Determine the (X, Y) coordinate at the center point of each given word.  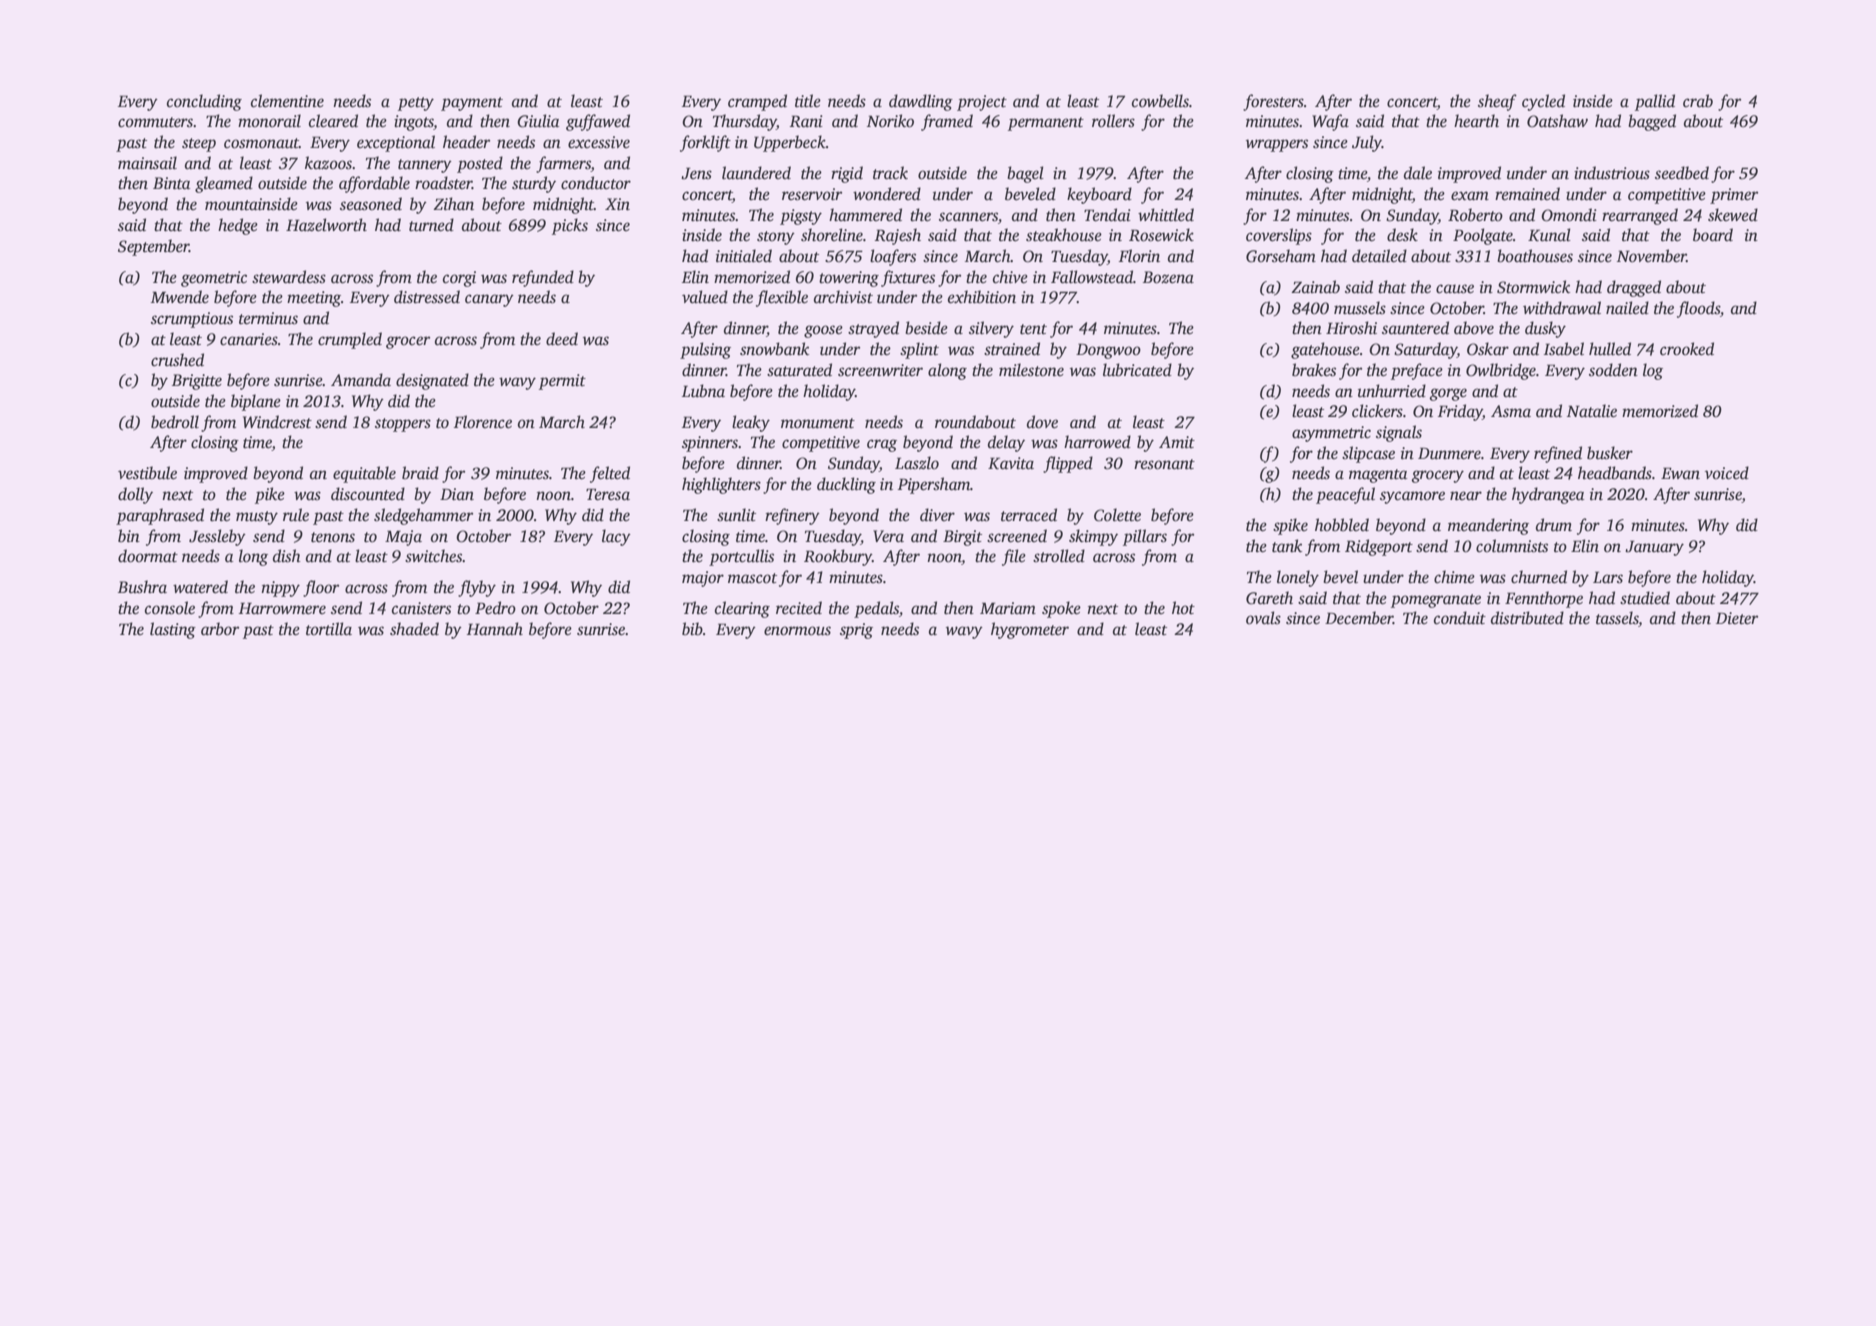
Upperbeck (790, 143)
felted (610, 474)
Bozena (1168, 277)
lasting (173, 630)
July (1367, 143)
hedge (238, 226)
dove (1042, 422)
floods (1698, 309)
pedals (876, 609)
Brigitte (197, 382)
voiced (1727, 473)
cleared (333, 121)
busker (1610, 453)
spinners (710, 444)
